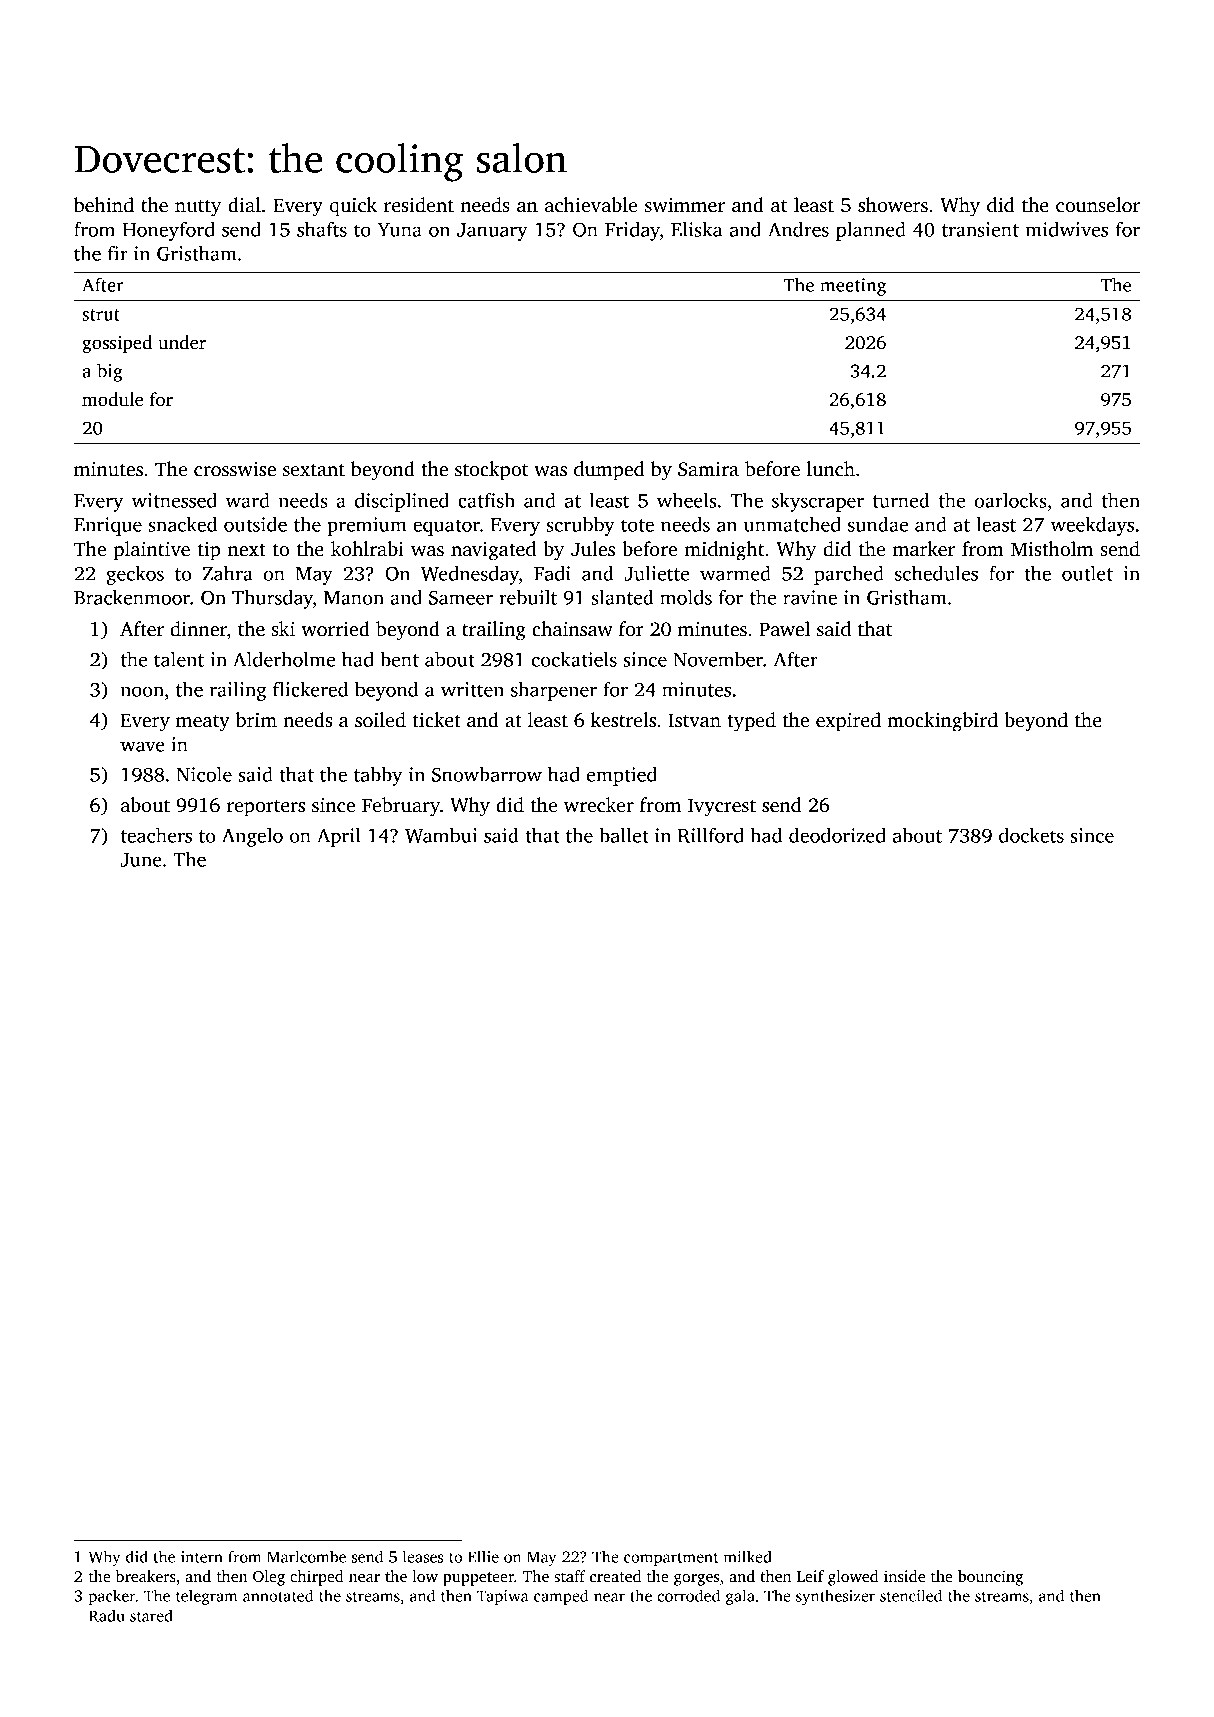 The image size is (1214, 1717). What do you see at coordinates (942, 722) in the document?
I see `mockingbird` at bounding box center [942, 722].
